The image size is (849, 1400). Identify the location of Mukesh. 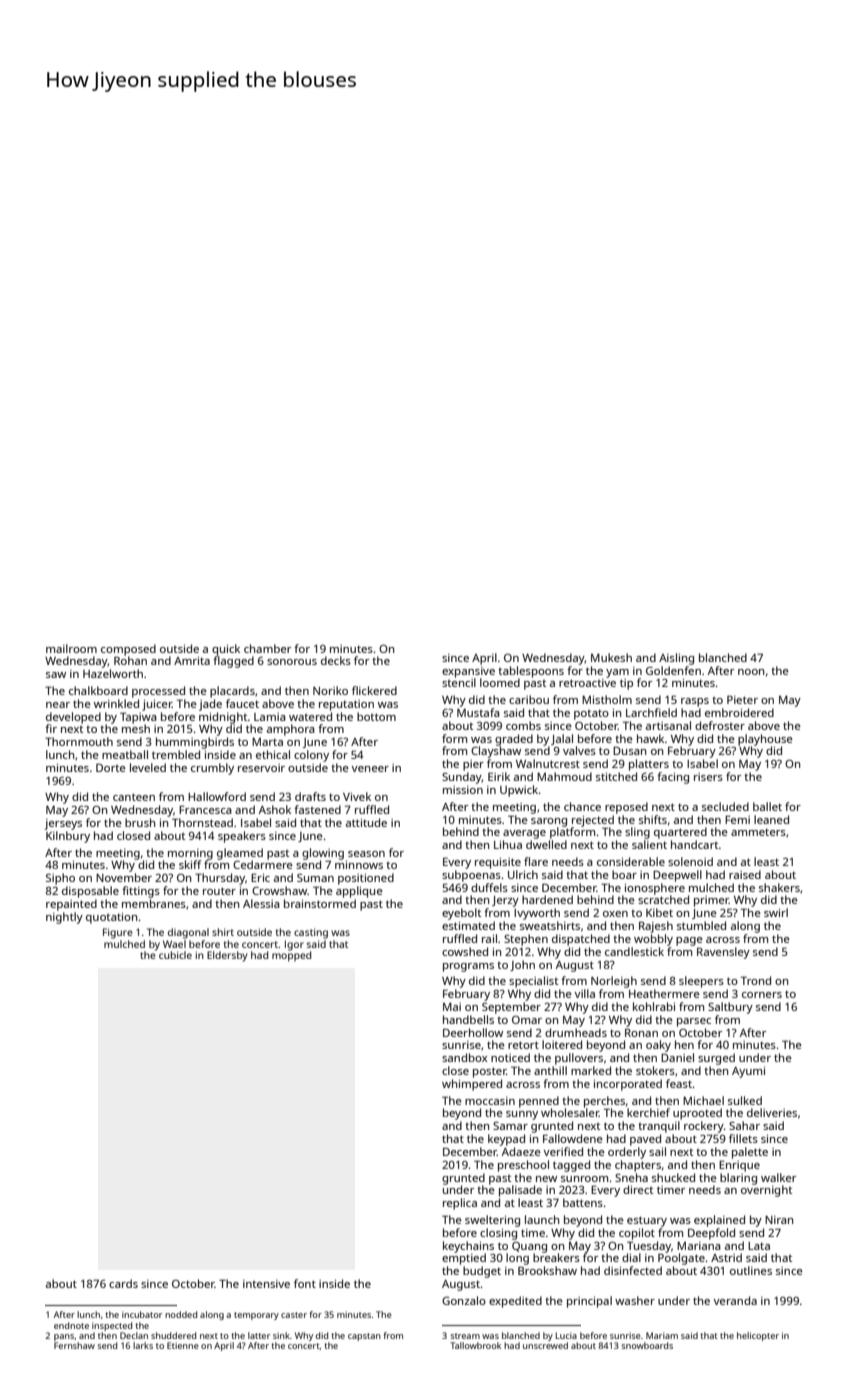
(611, 657).
